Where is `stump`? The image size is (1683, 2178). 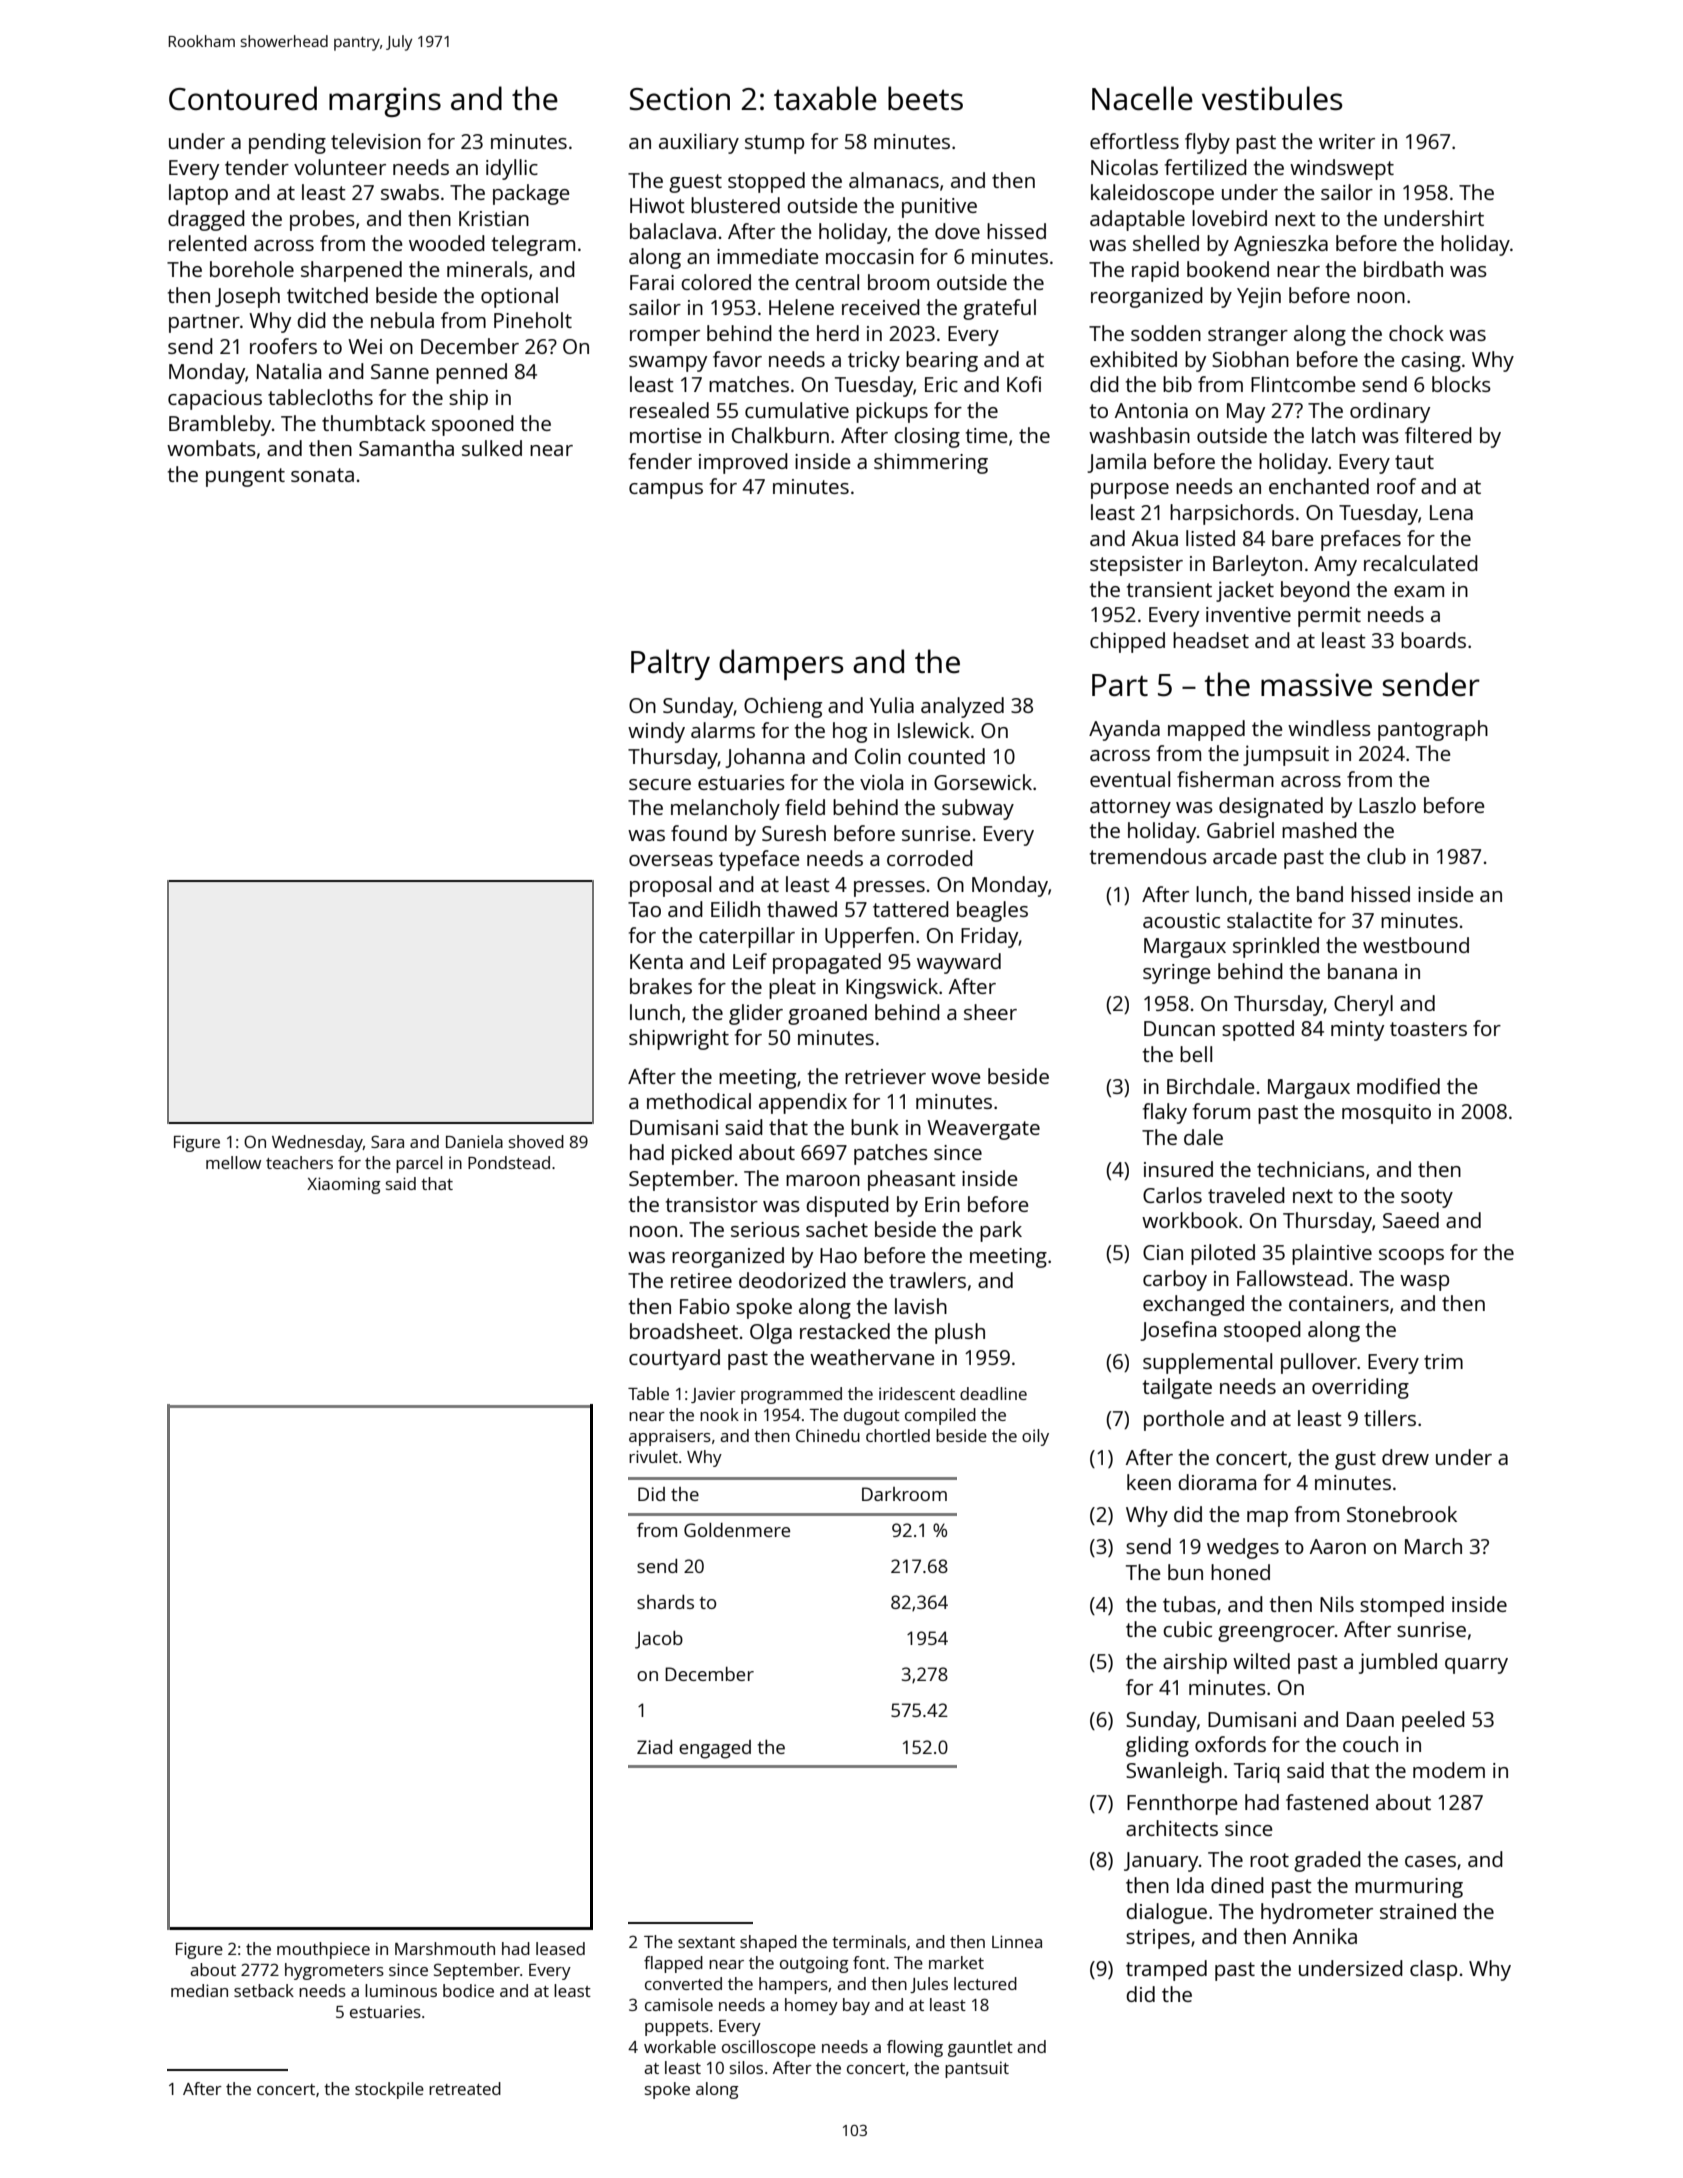 stump is located at coordinates (774, 144).
